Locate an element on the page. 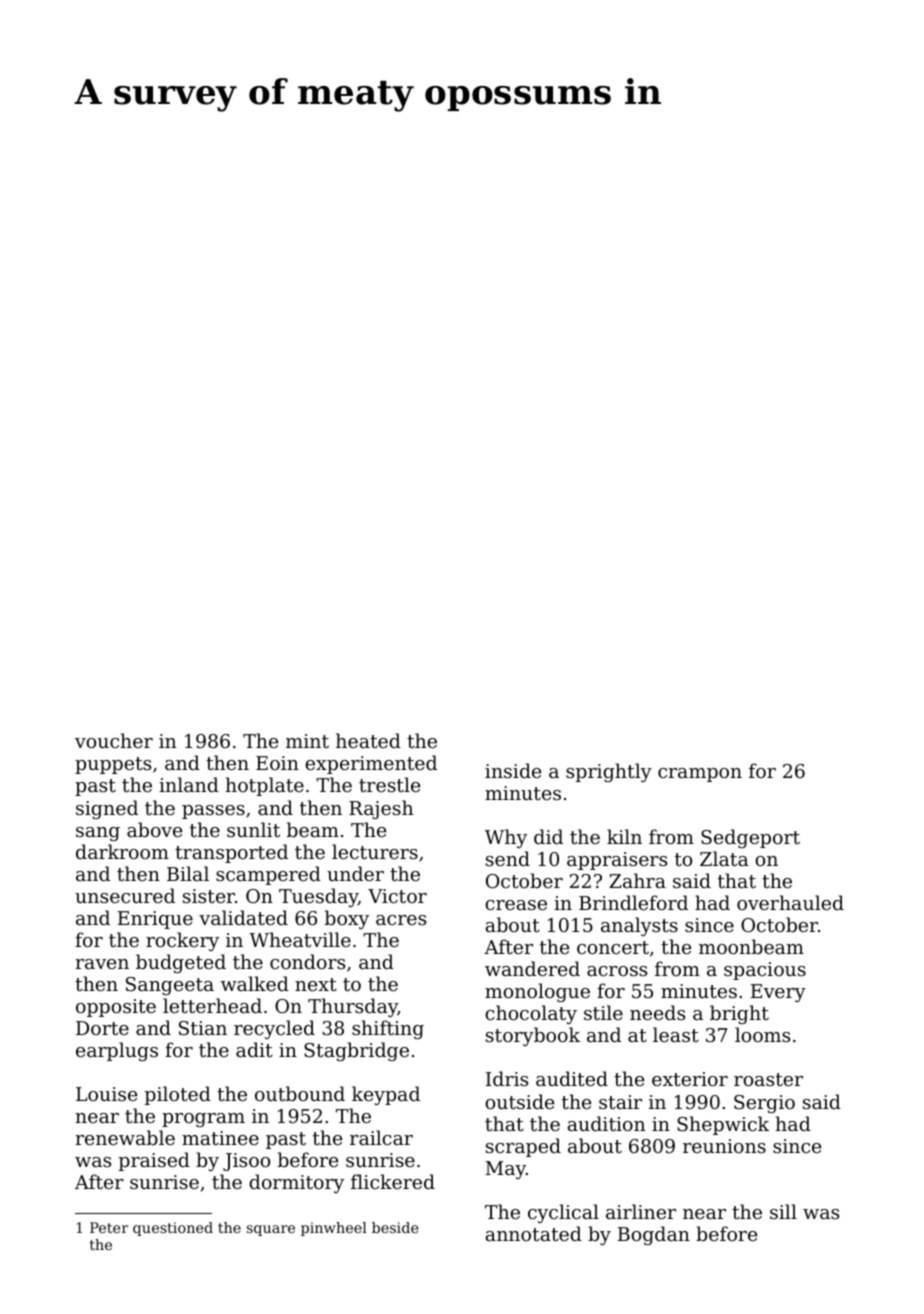  audition is located at coordinates (606, 1123).
